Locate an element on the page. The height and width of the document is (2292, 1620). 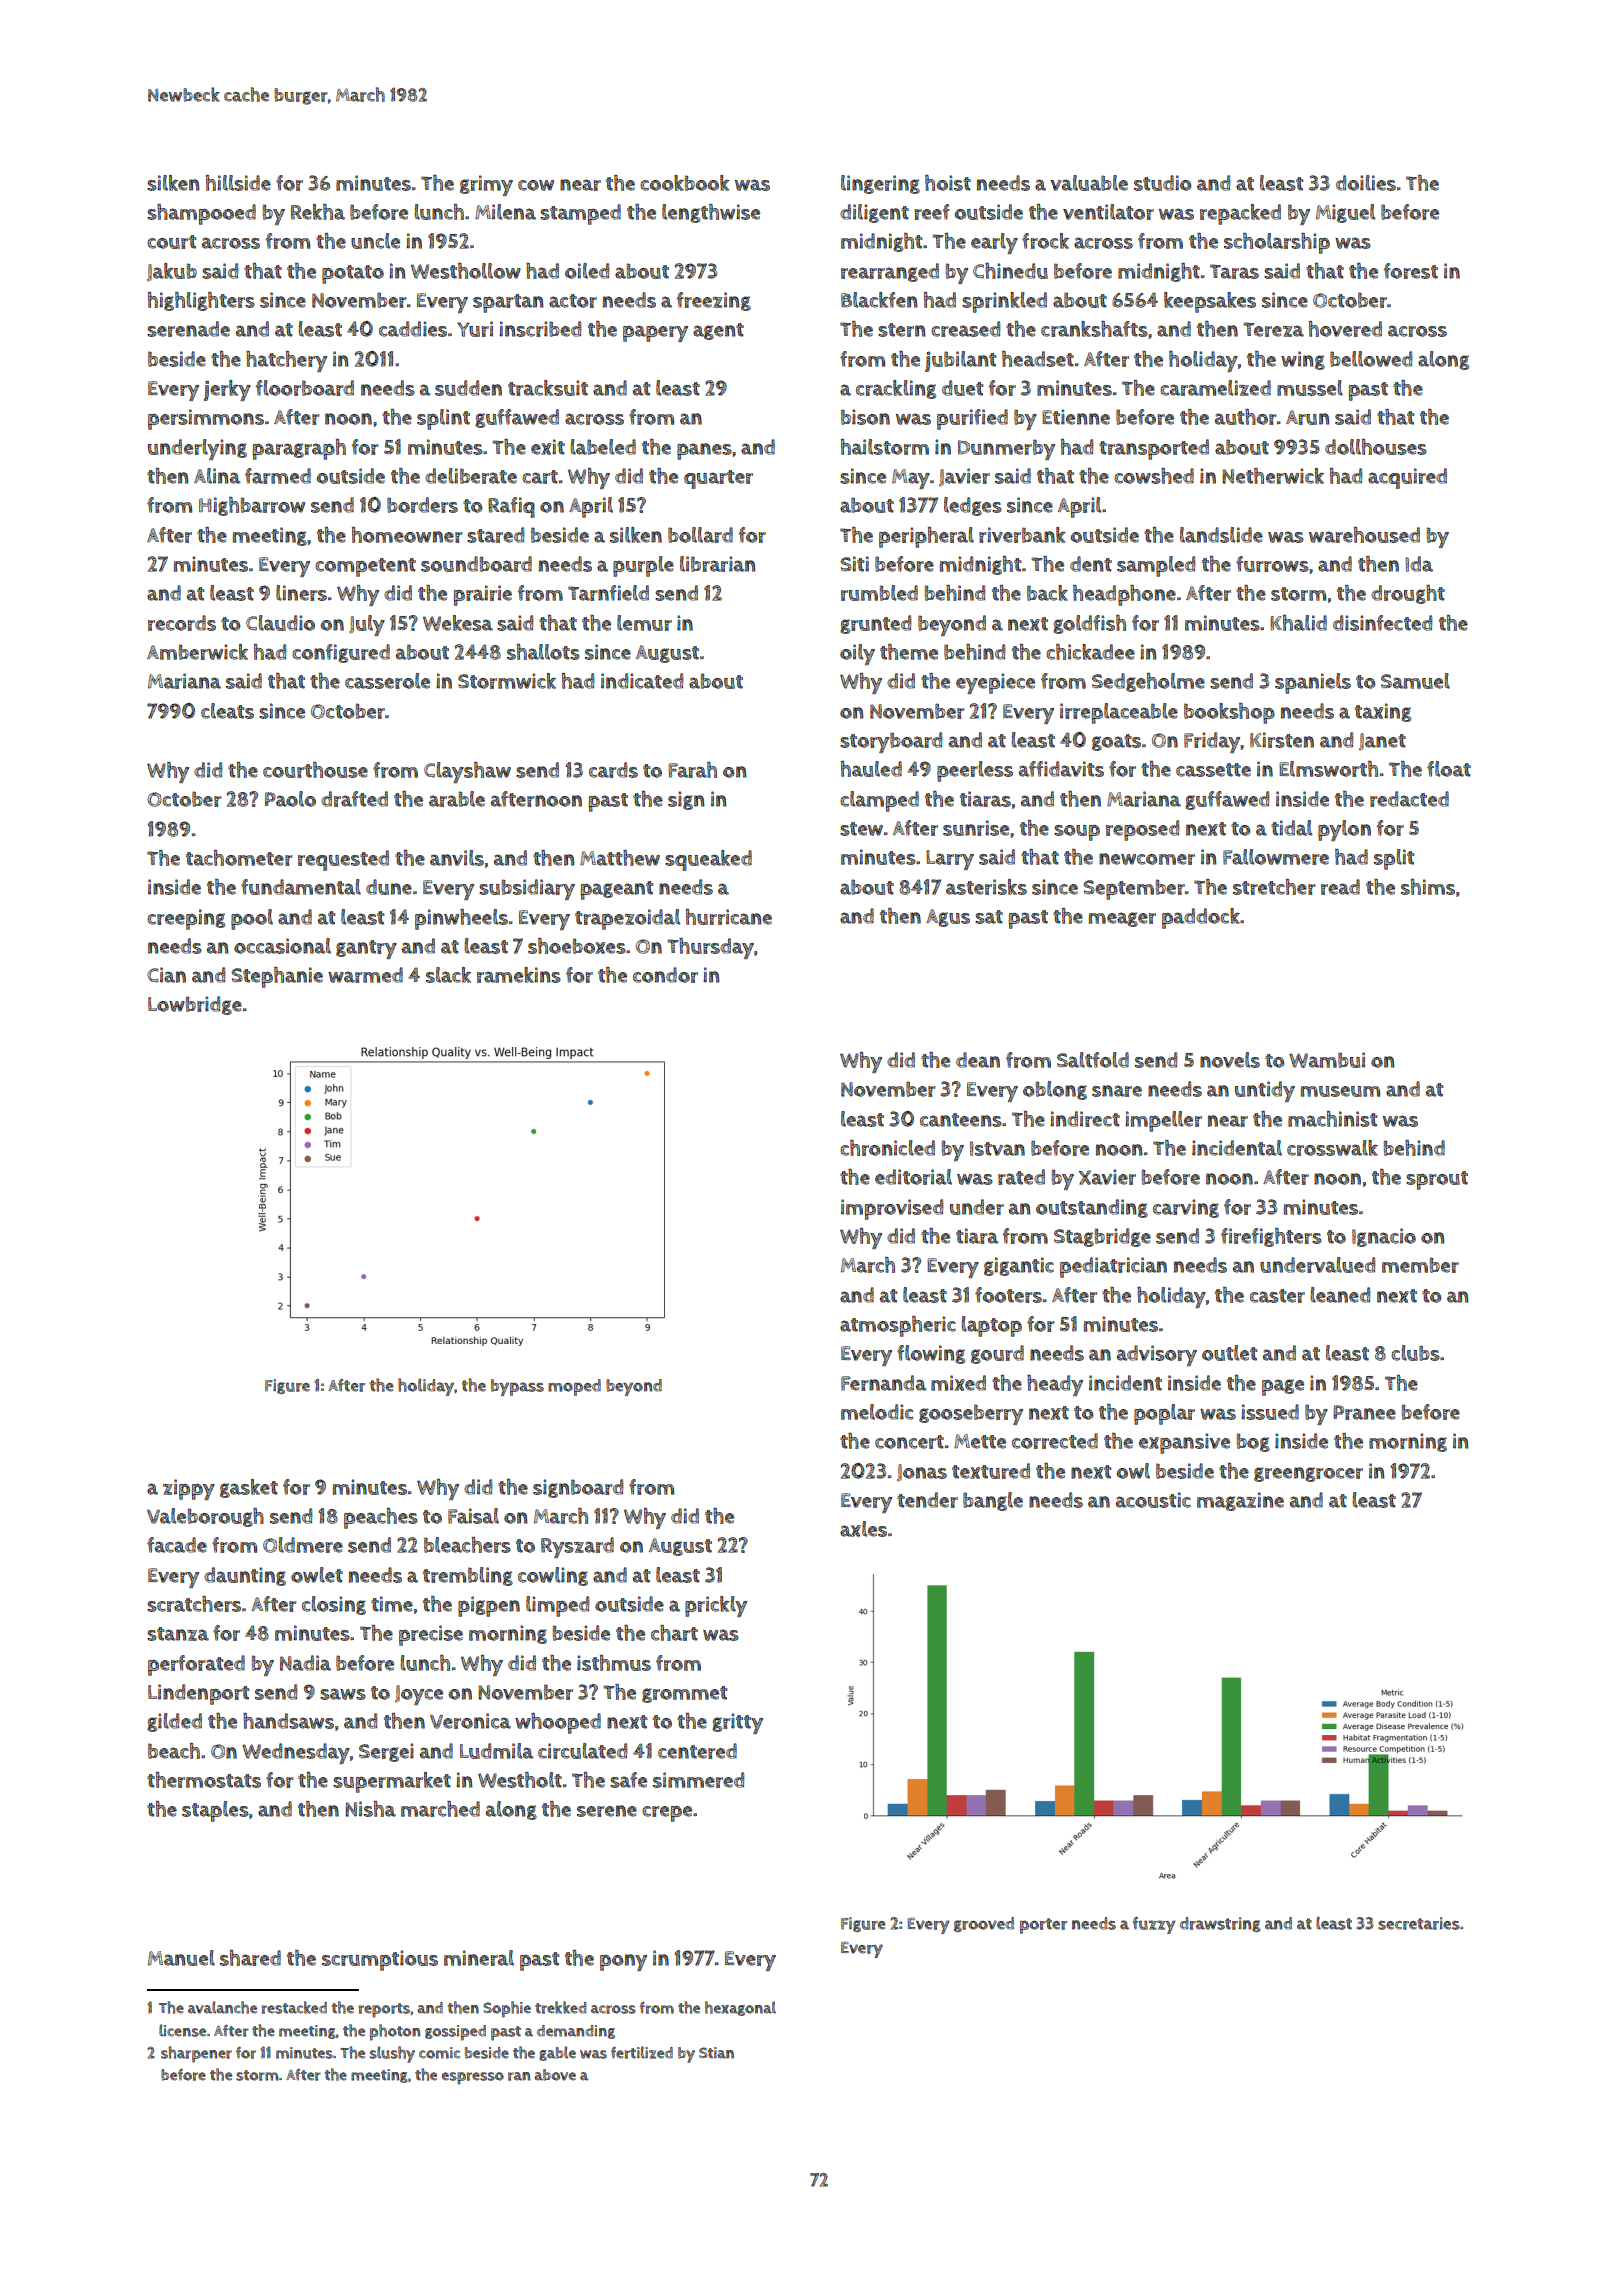
bangle is located at coordinates (993, 1501).
